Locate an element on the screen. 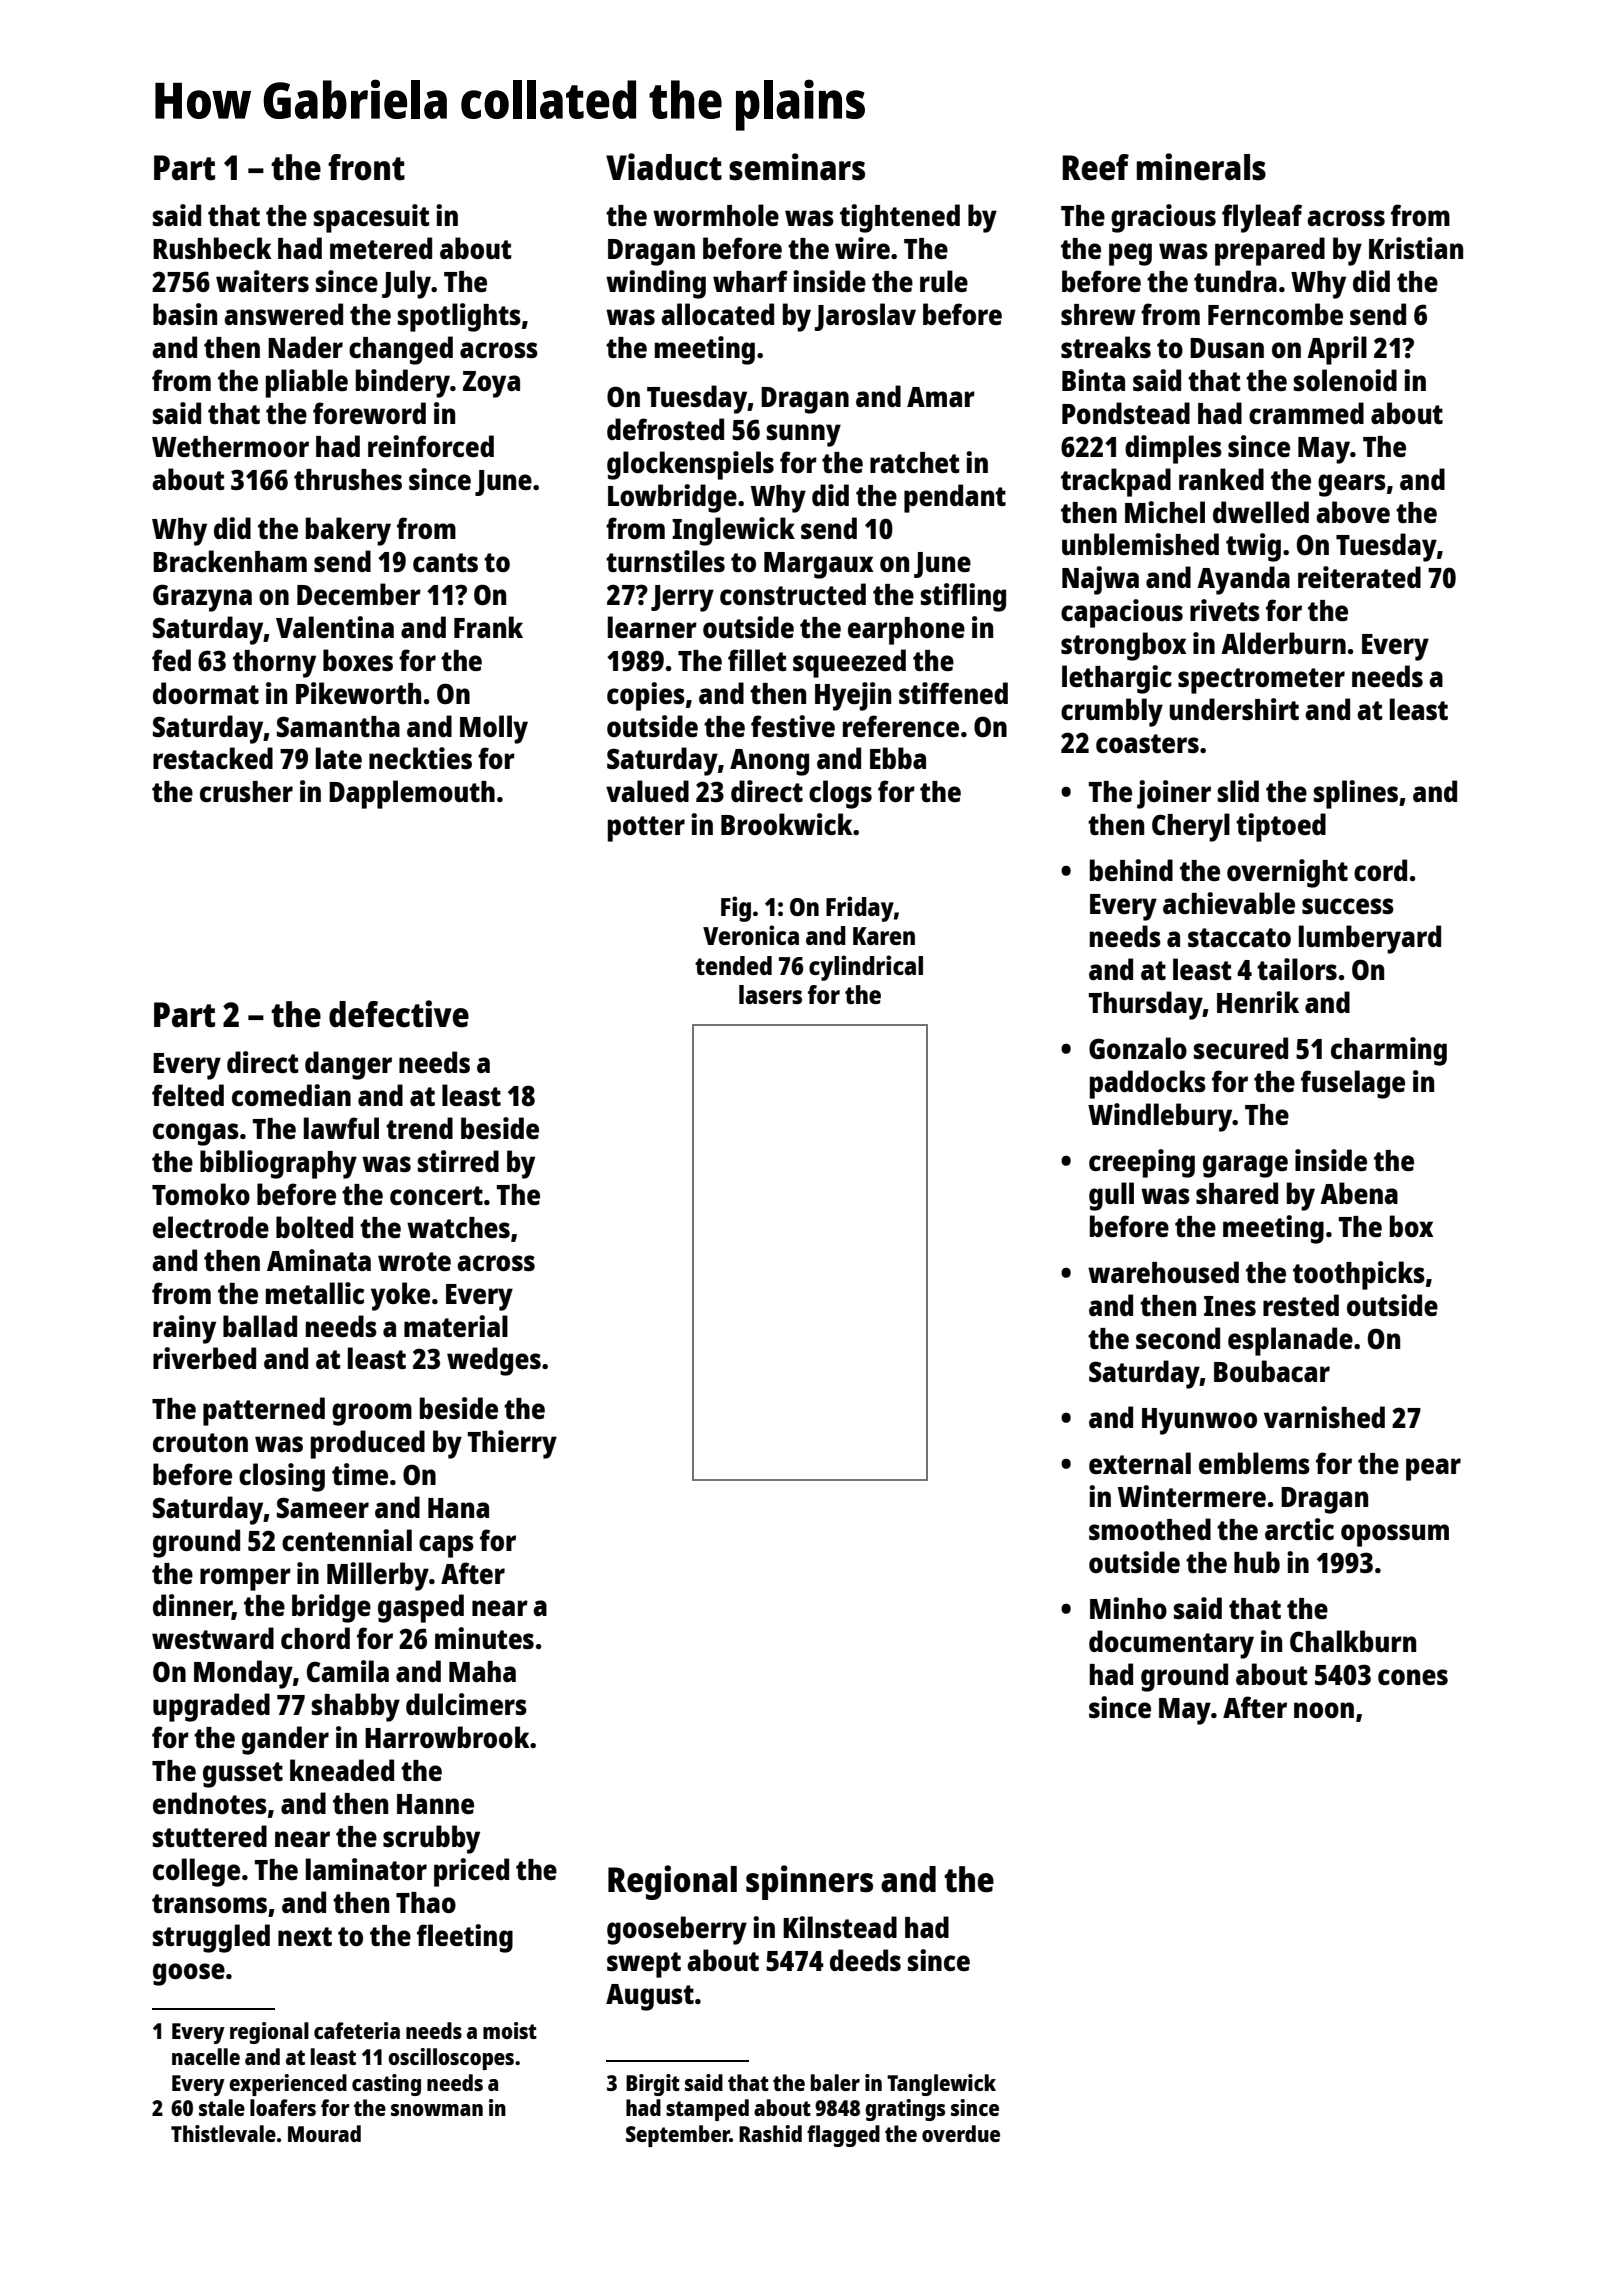 This screenshot has width=1620, height=2292. Reef is located at coordinates (1095, 167).
